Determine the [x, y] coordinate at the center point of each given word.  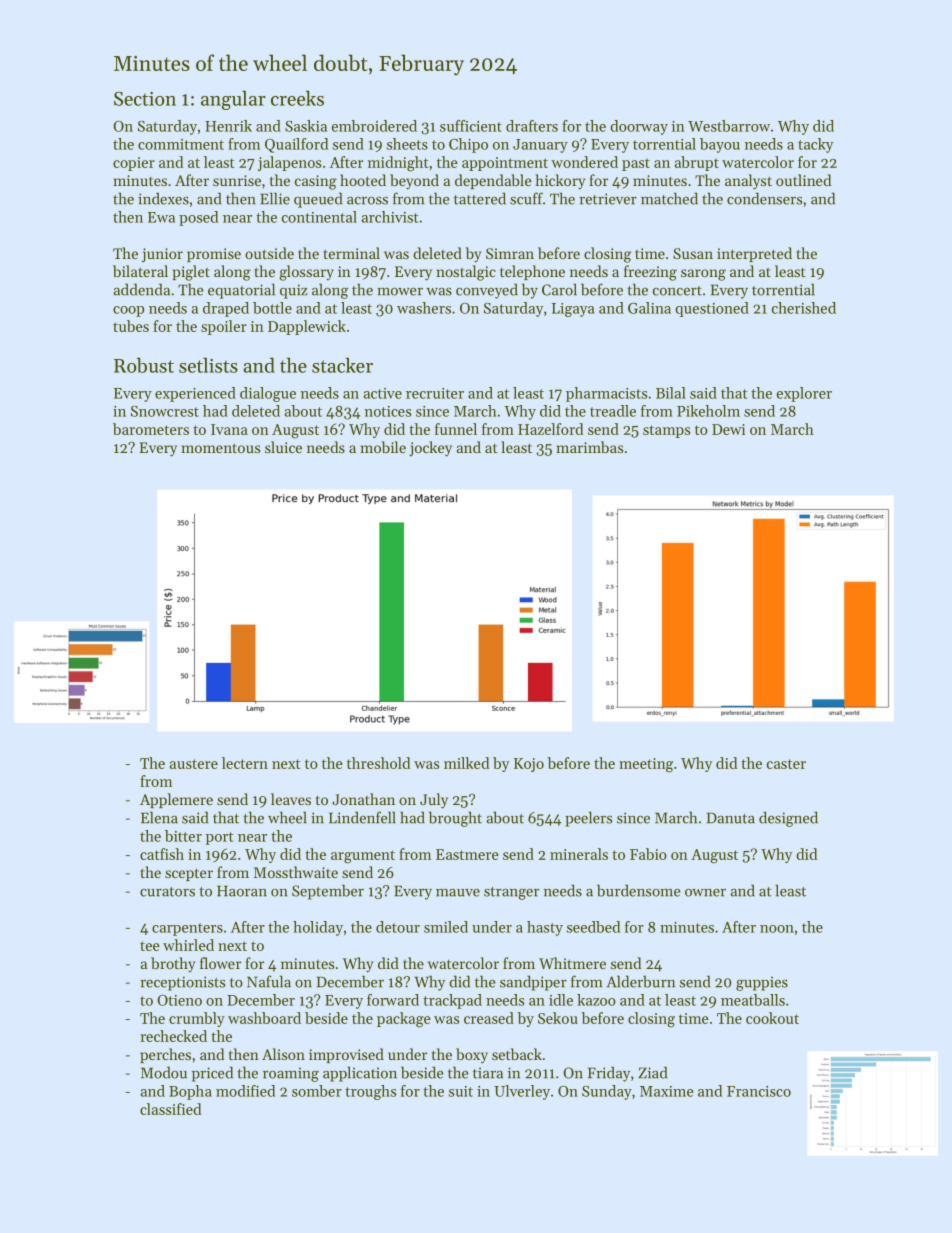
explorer [804, 394]
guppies [762, 983]
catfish [162, 854]
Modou [164, 1072]
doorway [639, 127]
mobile [383, 447]
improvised [346, 1055]
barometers [151, 429]
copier [134, 164]
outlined [803, 180]
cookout [772, 1018]
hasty [545, 928]
